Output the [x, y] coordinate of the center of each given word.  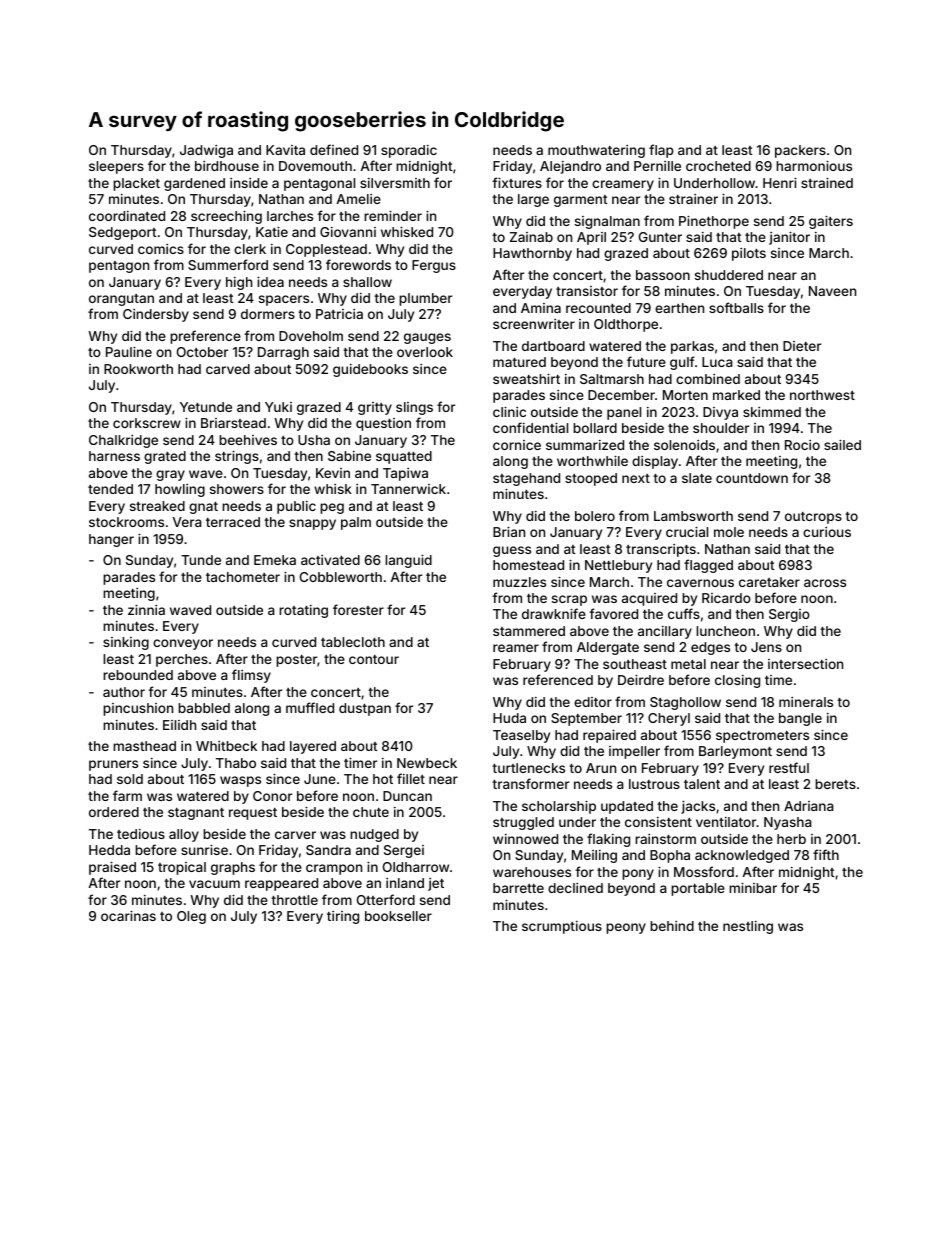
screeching [226, 217]
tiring [343, 917]
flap [661, 151]
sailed [842, 444]
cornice [517, 445]
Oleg [191, 917]
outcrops [813, 518]
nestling [748, 927]
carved [228, 369]
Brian [509, 531]
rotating [303, 611]
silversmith [395, 183]
